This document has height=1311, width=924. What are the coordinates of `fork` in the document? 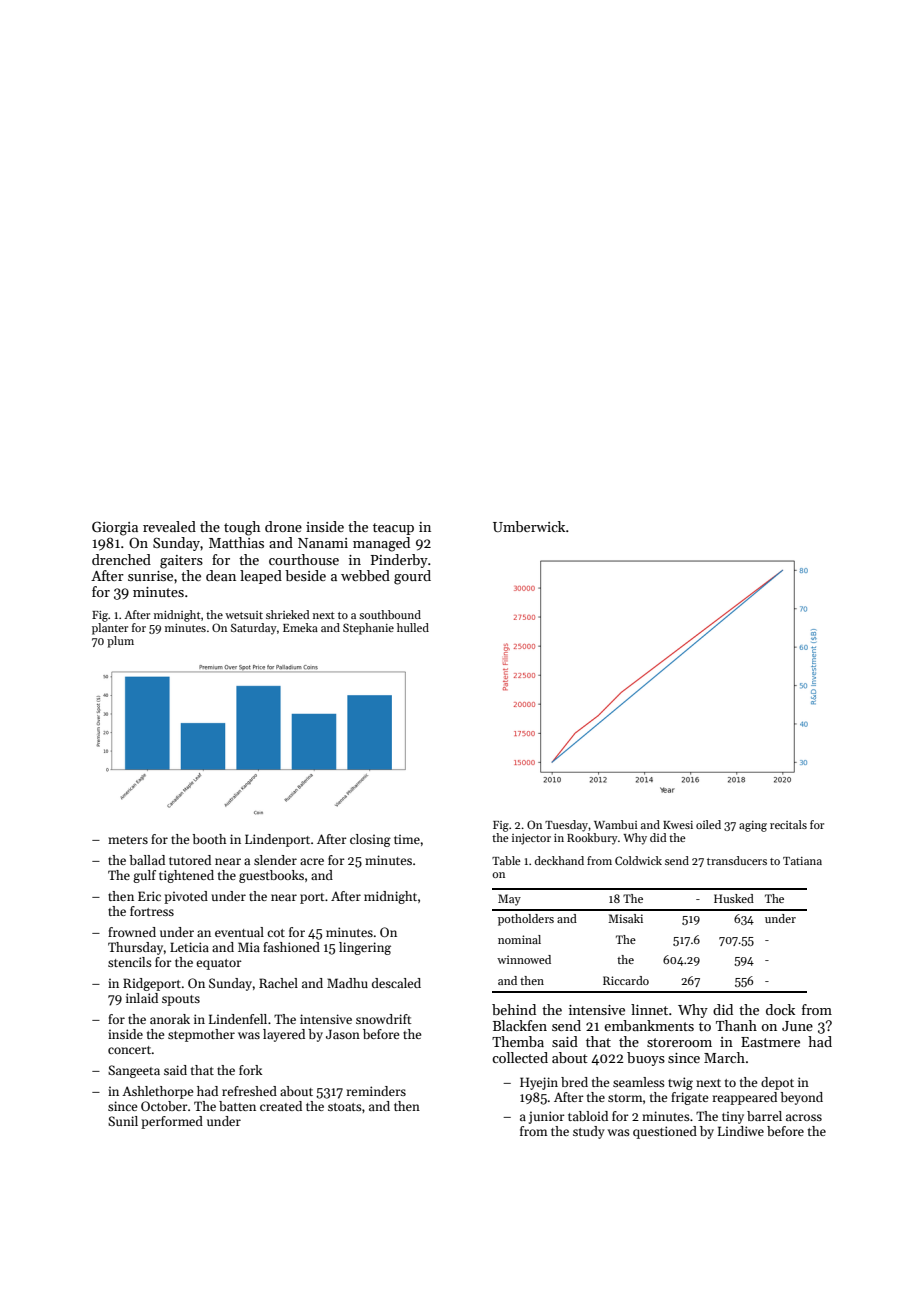 It's located at (250, 1070).
